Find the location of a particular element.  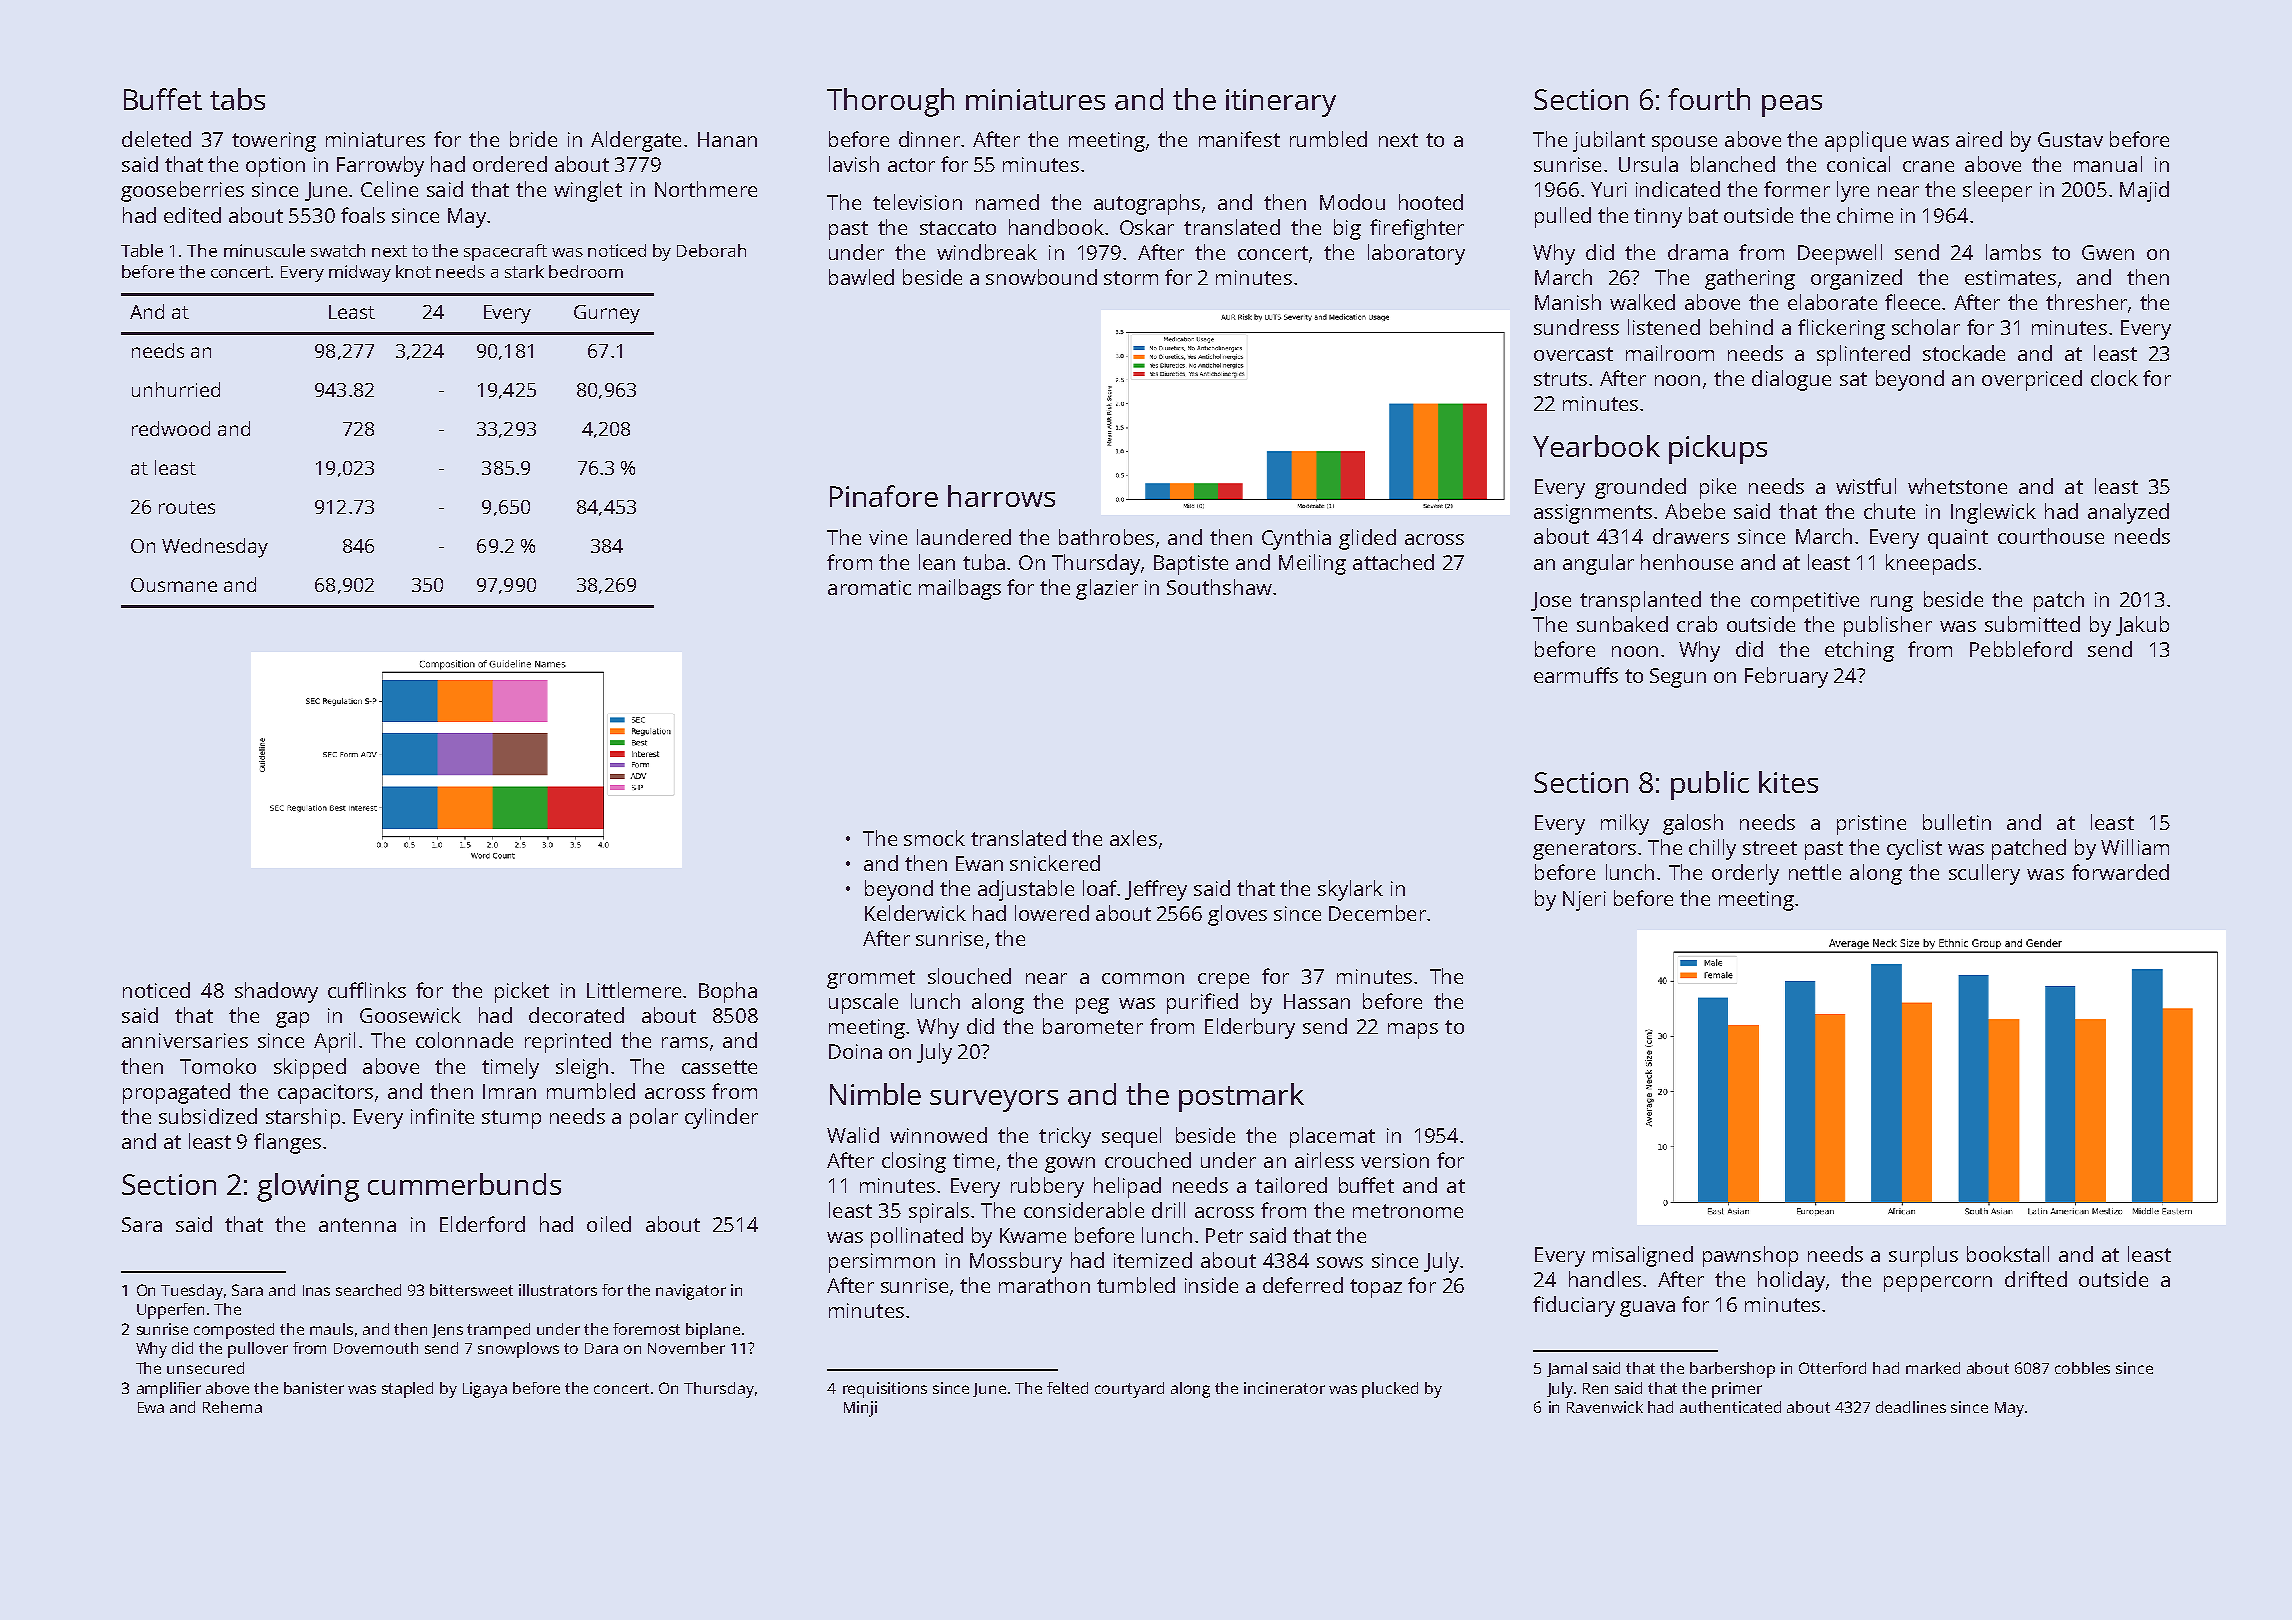

axles is located at coordinates (1133, 838).
